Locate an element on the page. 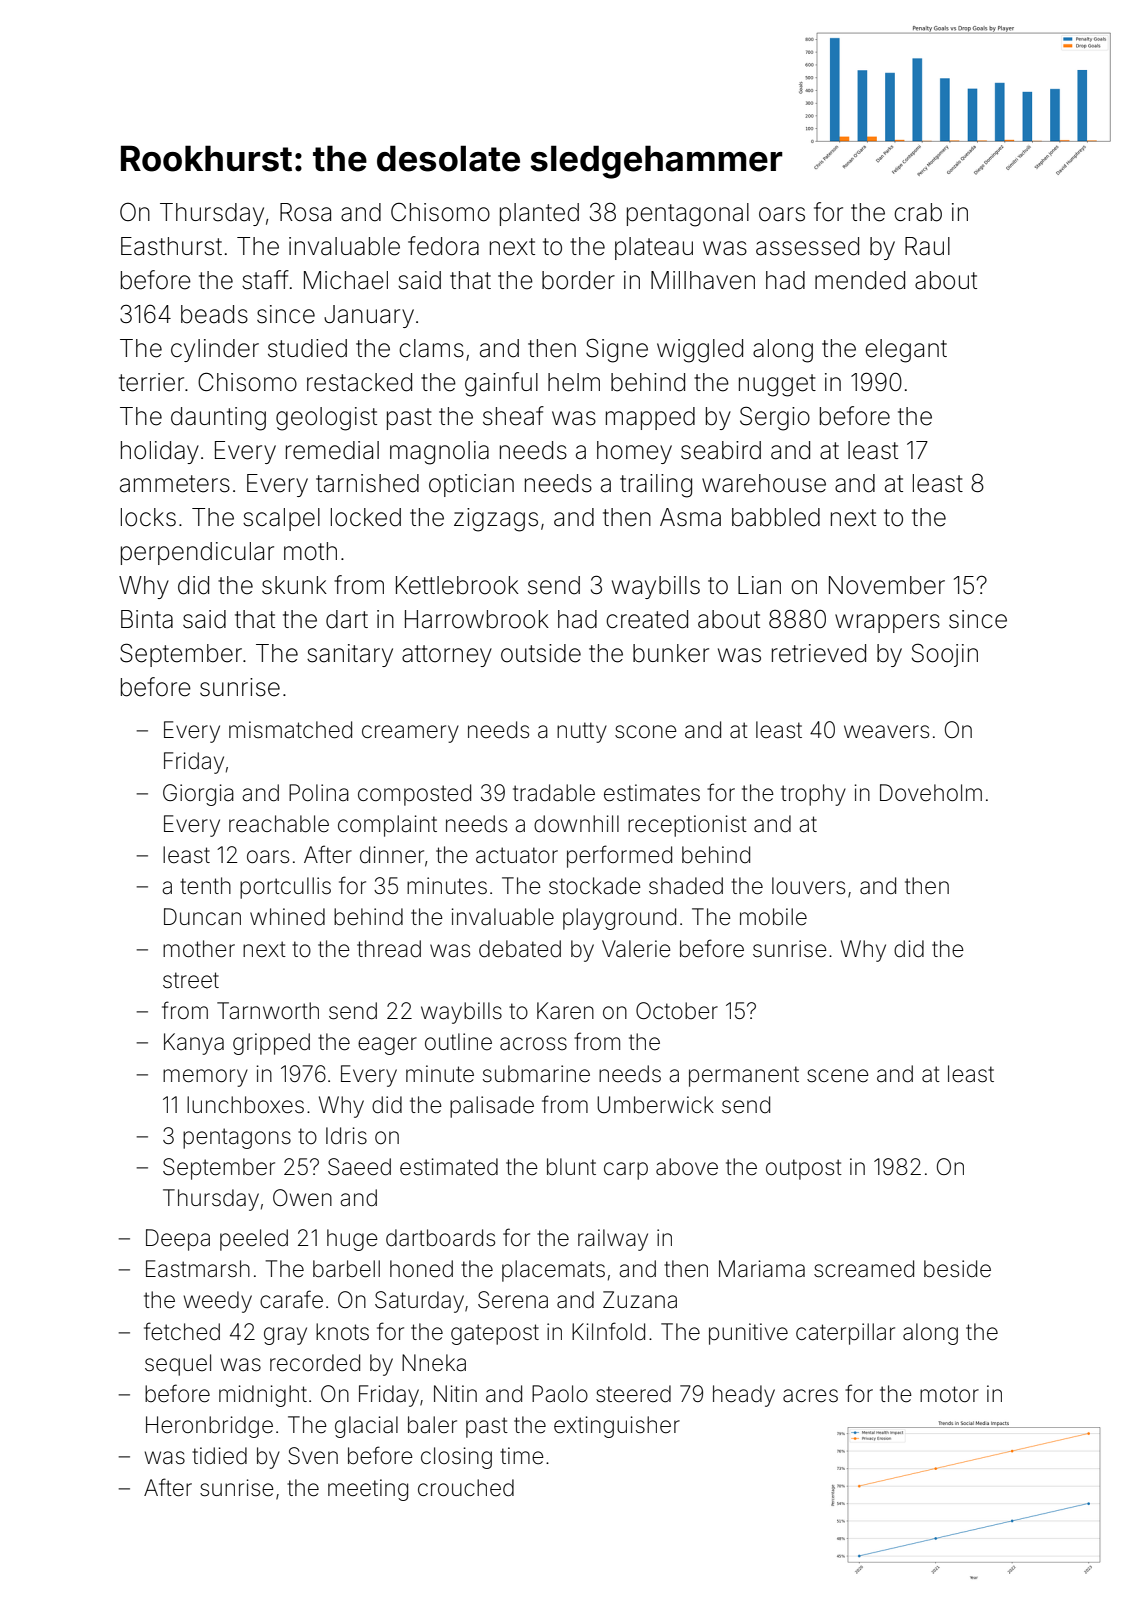  Binta is located at coordinates (147, 619).
